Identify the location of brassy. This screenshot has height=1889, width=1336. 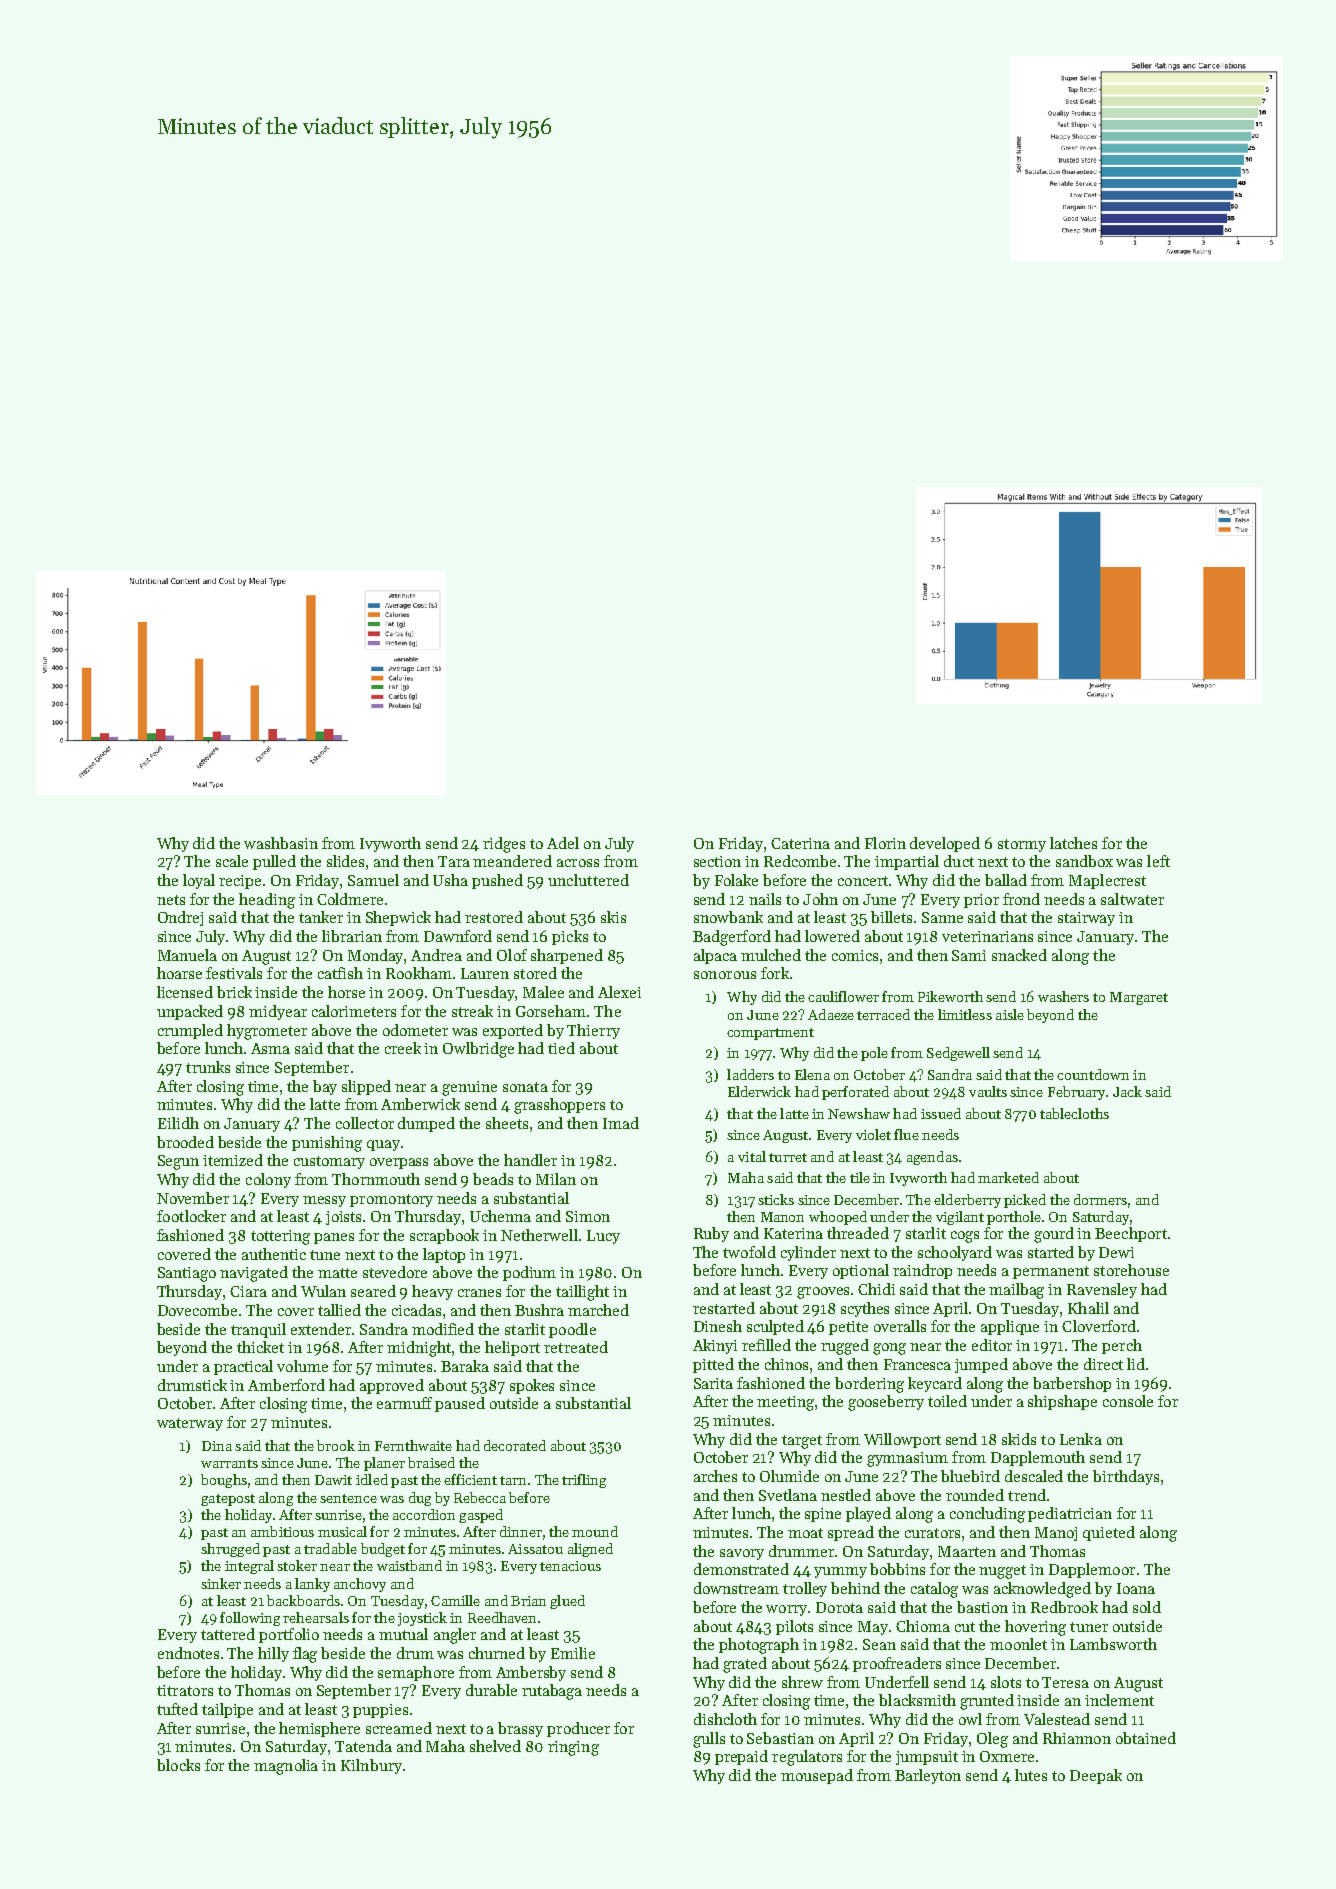
(520, 1729).
